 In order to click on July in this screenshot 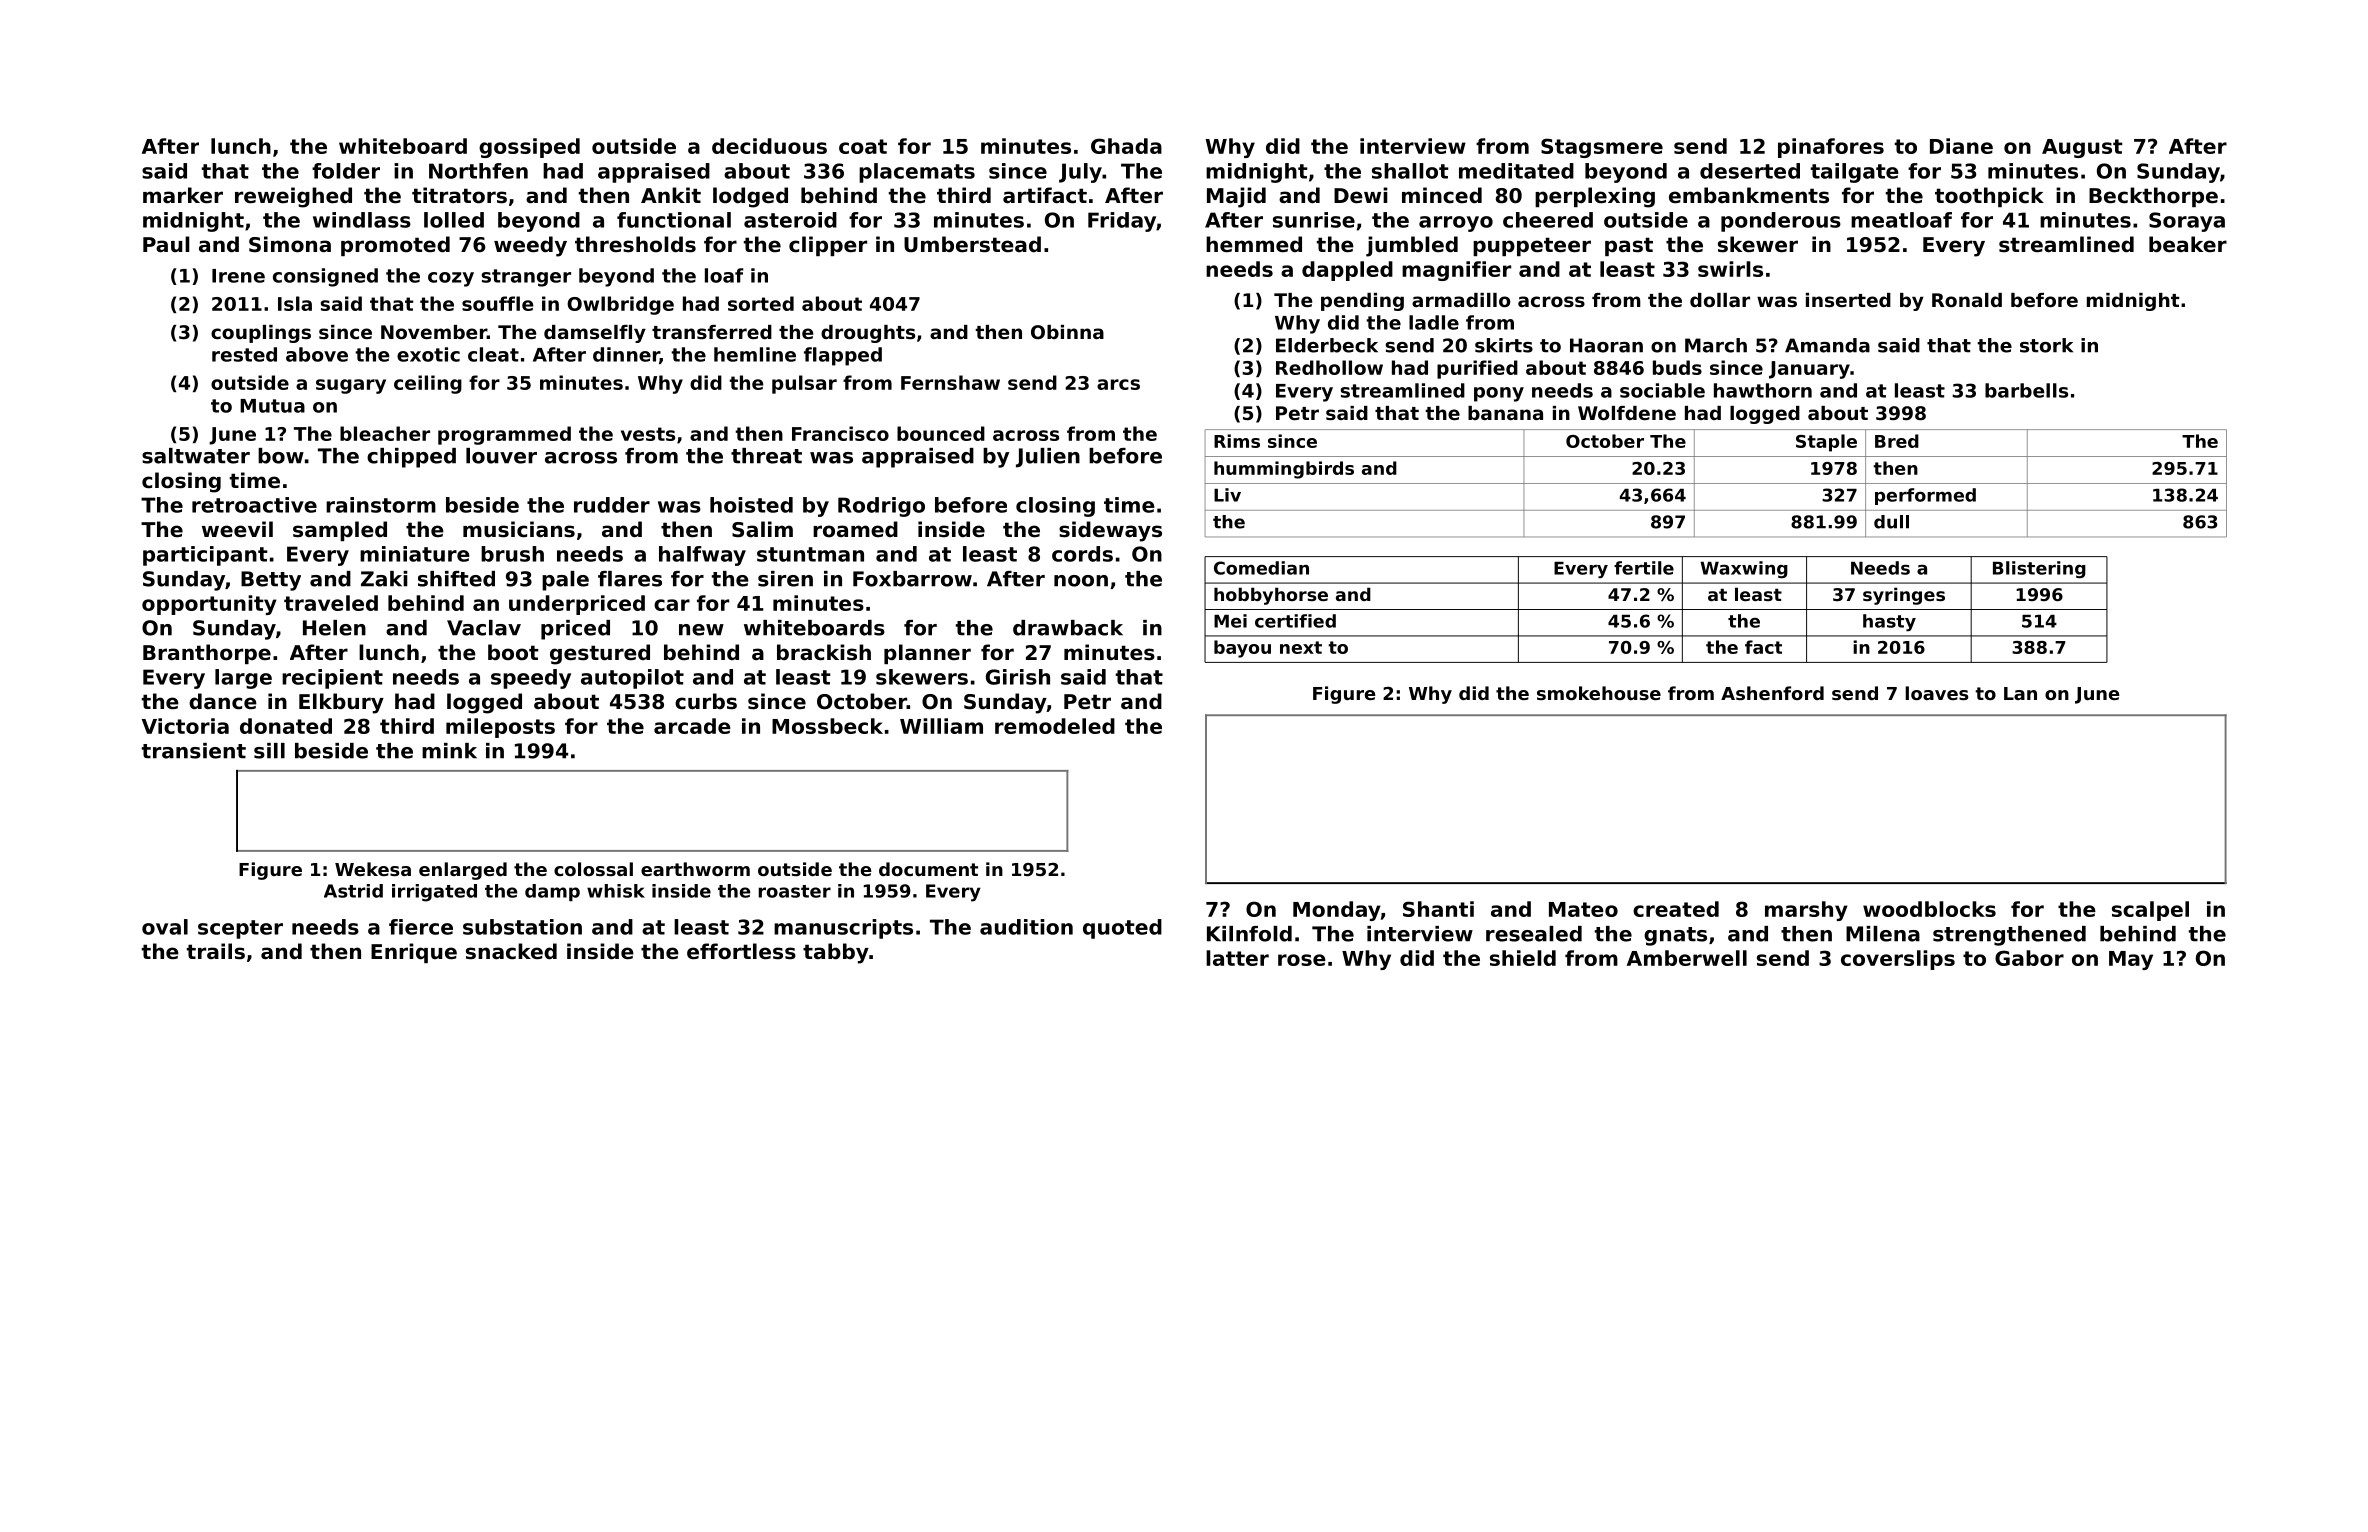, I will do `click(1080, 173)`.
